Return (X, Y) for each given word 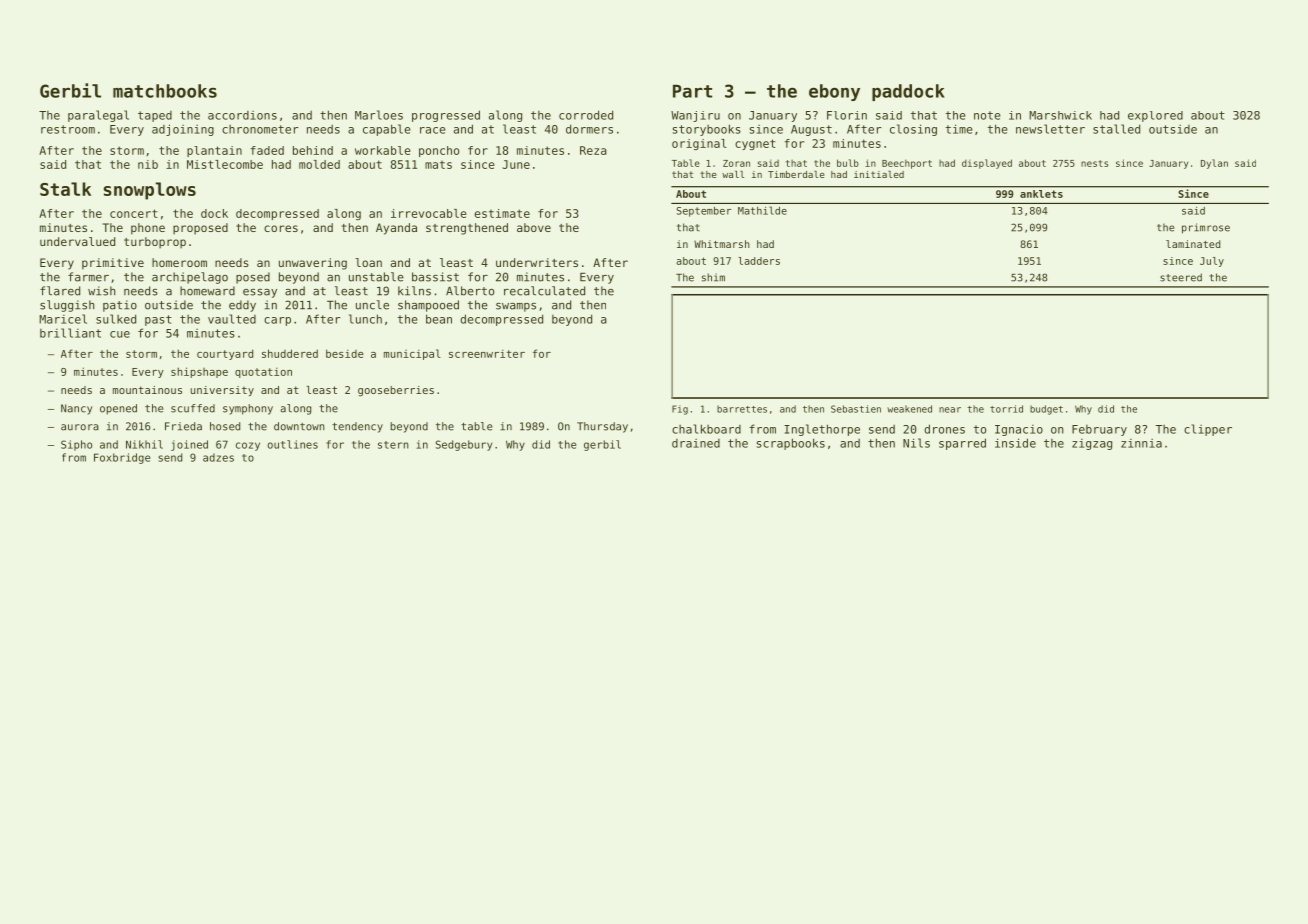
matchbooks (165, 91)
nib (148, 164)
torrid (1006, 409)
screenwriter (487, 354)
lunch (365, 319)
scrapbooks (791, 444)
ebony (834, 92)
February (1099, 430)
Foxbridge (122, 458)
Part (692, 91)
